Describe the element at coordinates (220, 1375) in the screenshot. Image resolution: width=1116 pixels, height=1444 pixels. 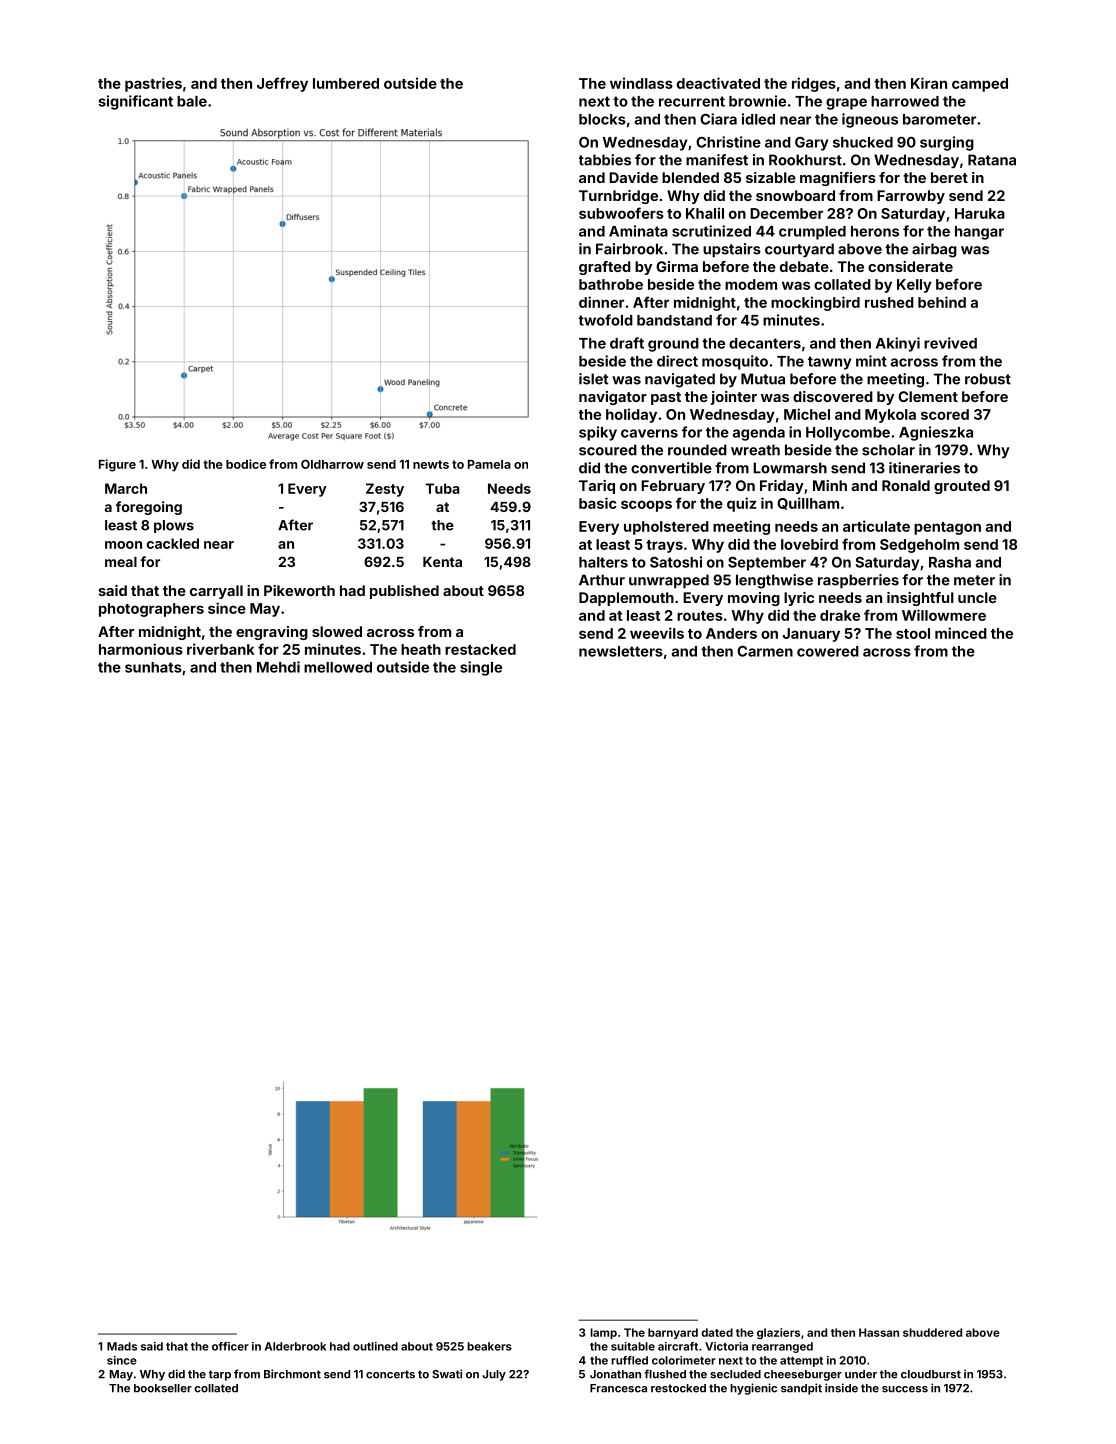
I see `tarp` at that location.
